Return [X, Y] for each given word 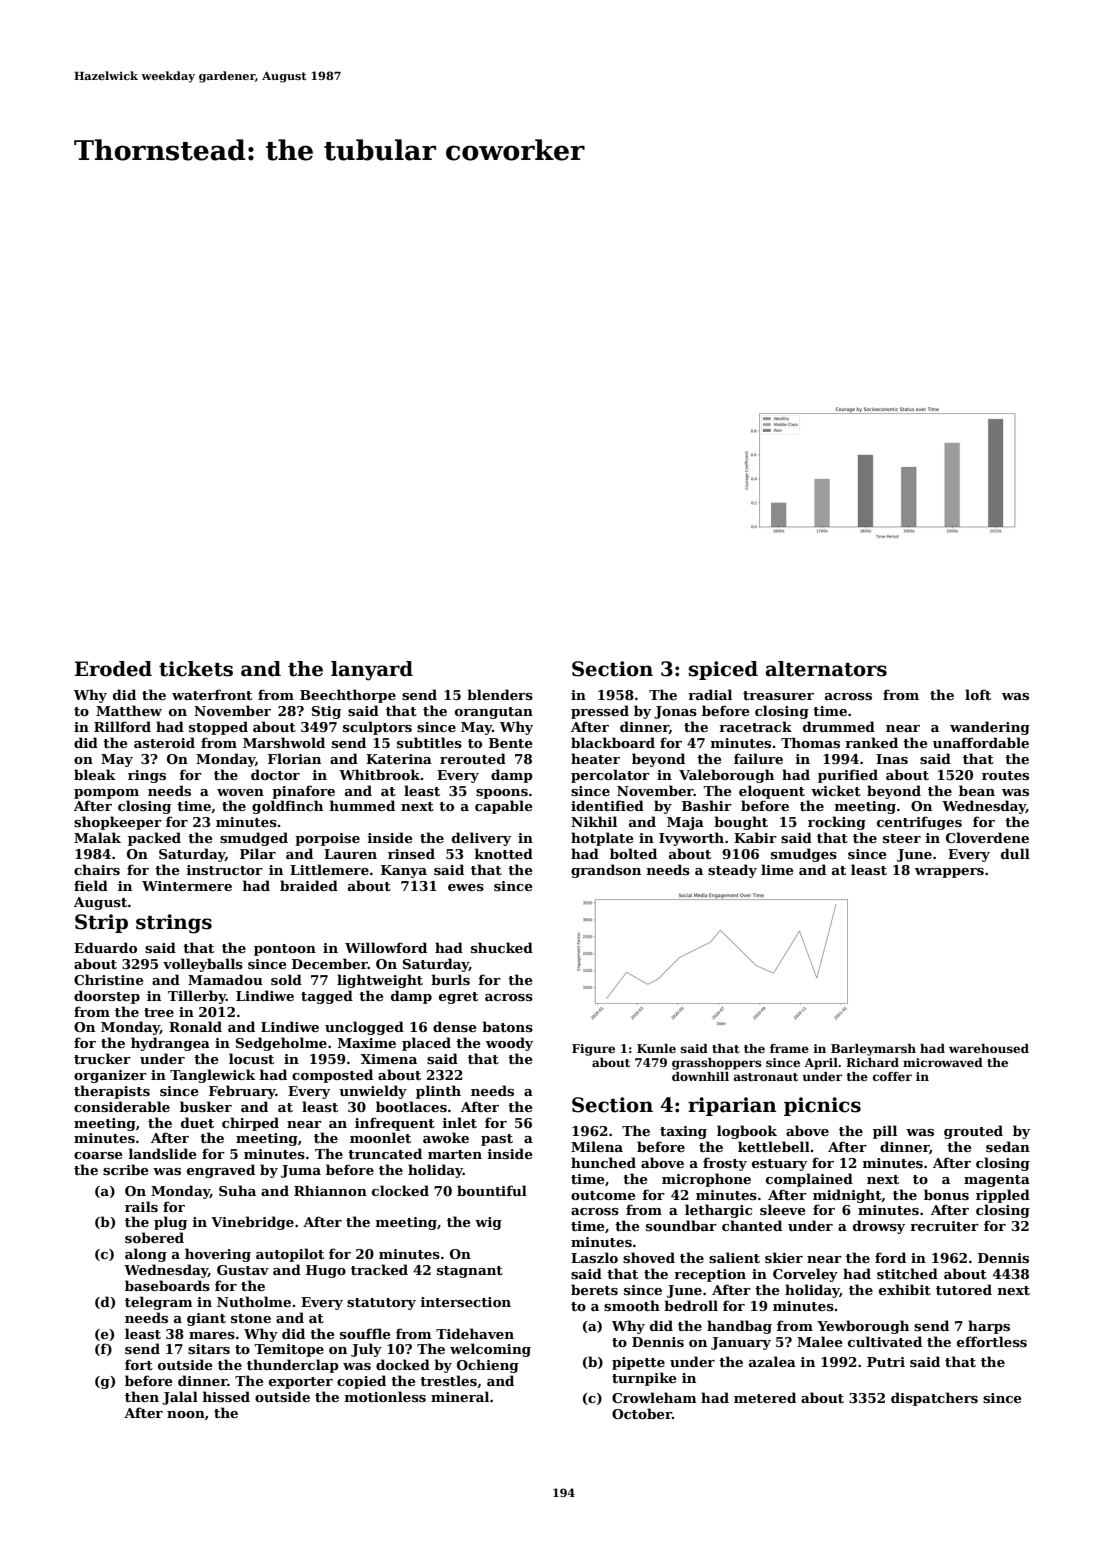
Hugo [326, 1271]
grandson [606, 871]
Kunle [656, 1048]
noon [186, 1414]
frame [789, 1048]
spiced [723, 670]
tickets [196, 669]
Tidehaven [475, 1333]
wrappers [949, 873]
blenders [500, 694]
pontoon [285, 950]
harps [989, 1327]
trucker [102, 1058]
